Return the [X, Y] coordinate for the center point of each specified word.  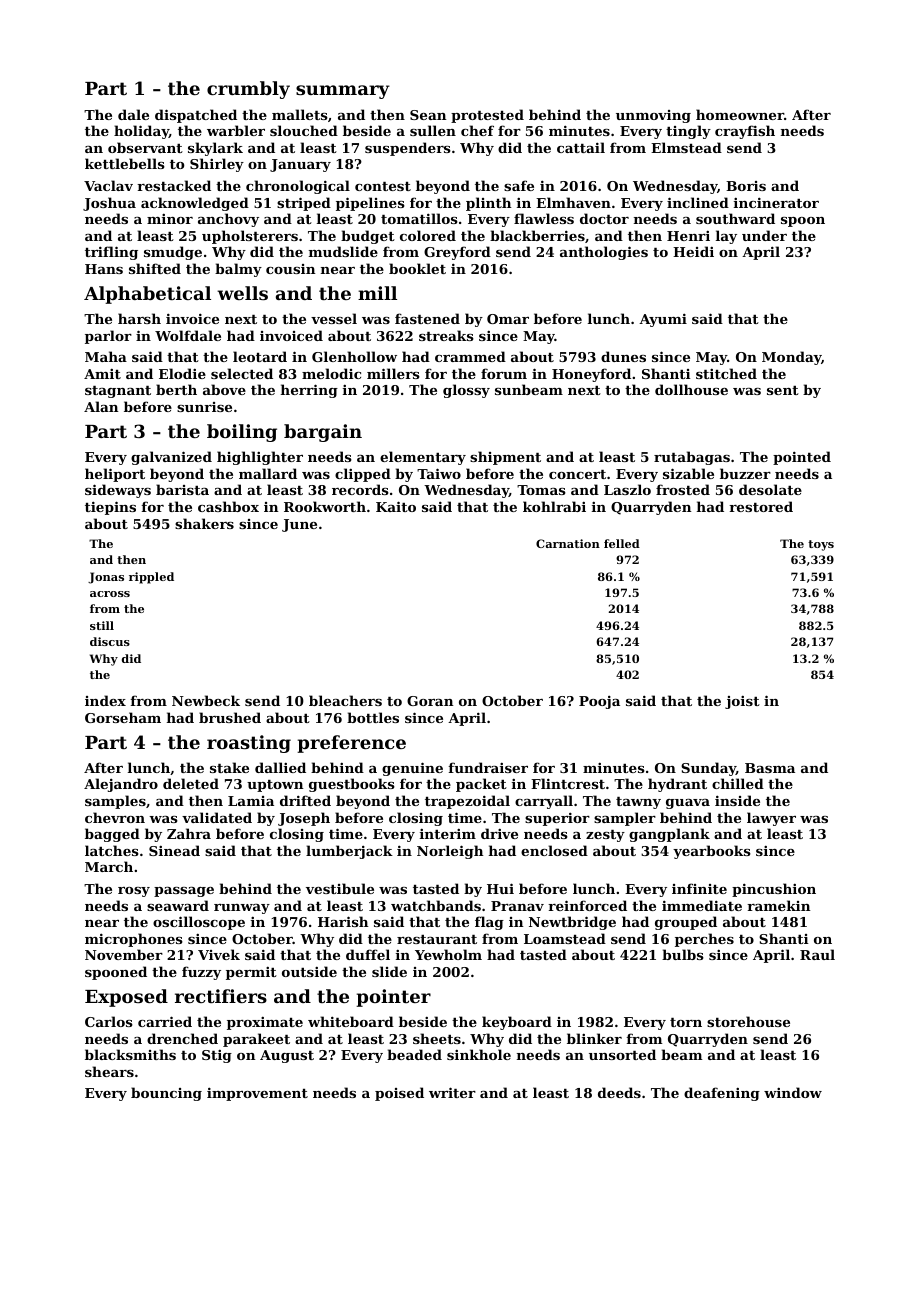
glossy [466, 391]
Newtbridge [572, 923]
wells [242, 293]
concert [577, 474]
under [764, 235]
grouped [686, 923]
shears [109, 1071]
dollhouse [691, 389]
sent [783, 390]
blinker [594, 1038]
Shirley [217, 165]
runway [242, 909]
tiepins [110, 508]
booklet [417, 268]
